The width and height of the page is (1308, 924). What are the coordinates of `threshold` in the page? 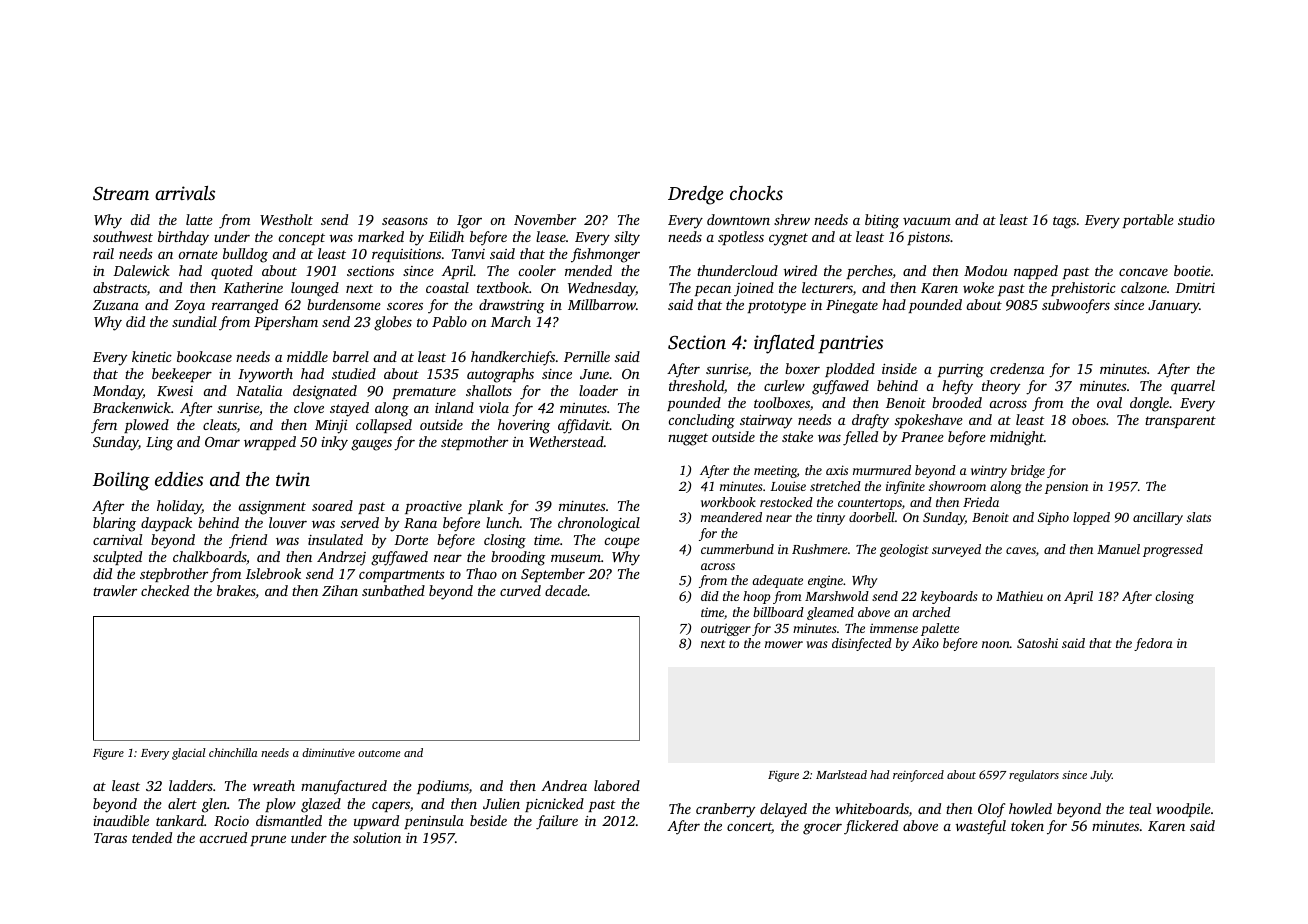 It's located at (696, 385).
